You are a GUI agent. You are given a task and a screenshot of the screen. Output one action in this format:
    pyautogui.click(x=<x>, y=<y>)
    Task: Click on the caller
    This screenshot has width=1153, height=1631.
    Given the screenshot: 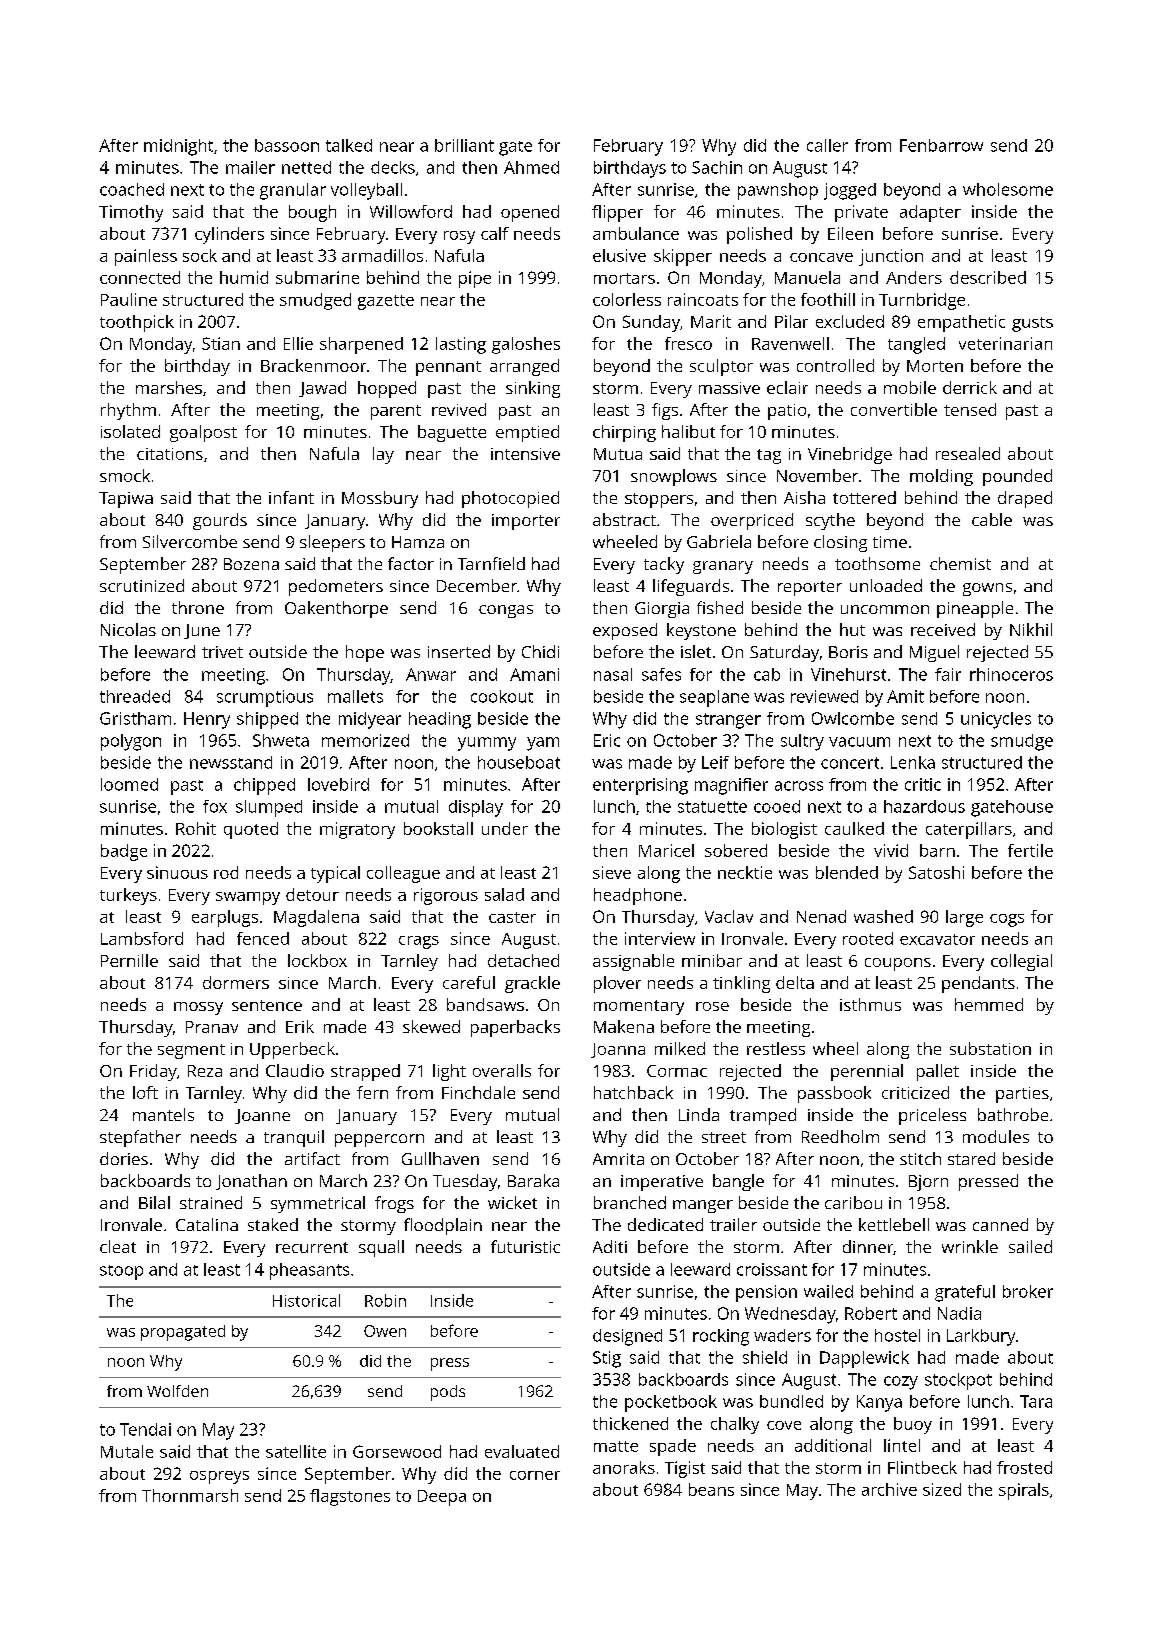 What is the action you would take?
    pyautogui.click(x=827, y=145)
